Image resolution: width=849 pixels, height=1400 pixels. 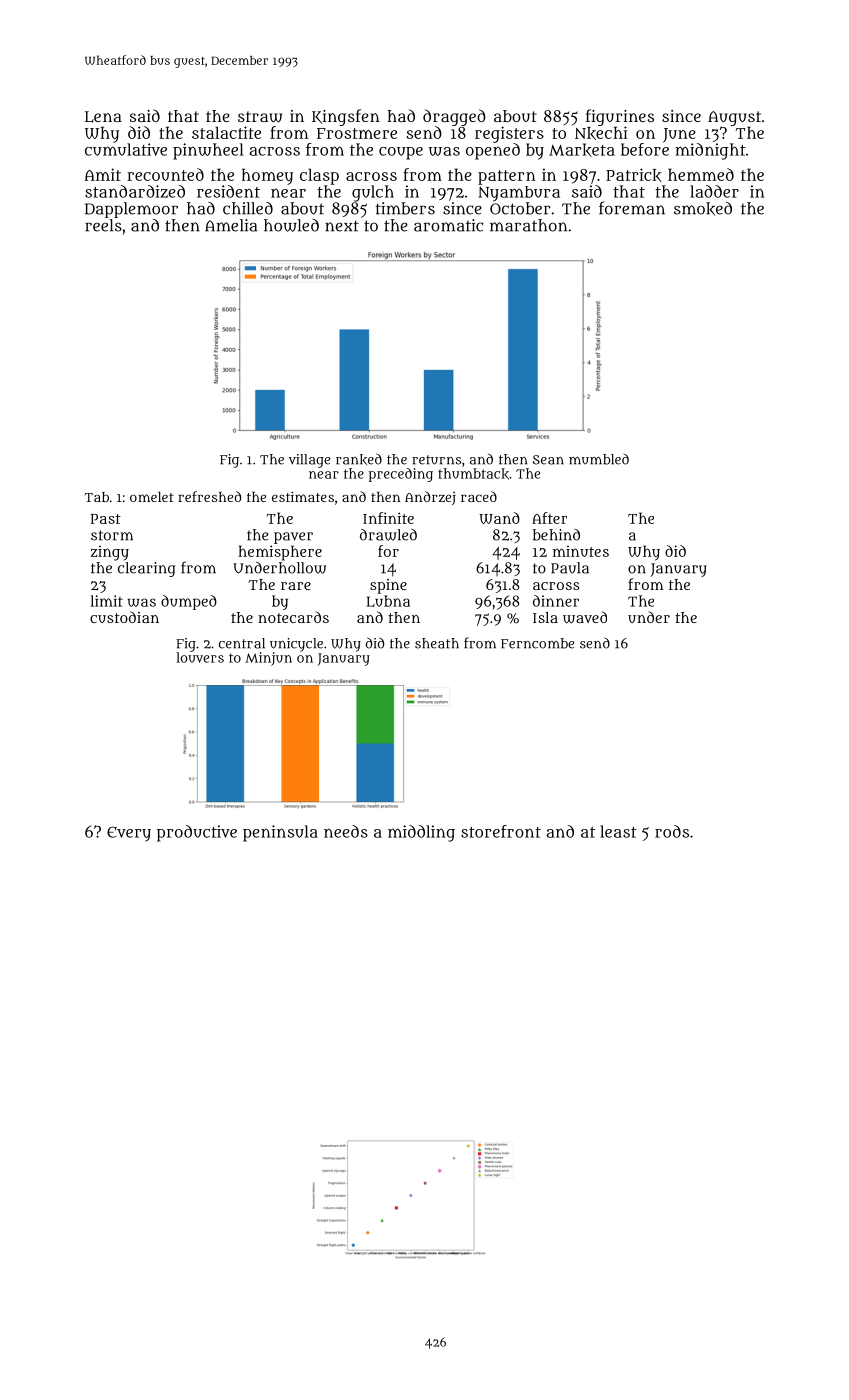 What do you see at coordinates (303, 496) in the page?
I see `estimates` at bounding box center [303, 496].
